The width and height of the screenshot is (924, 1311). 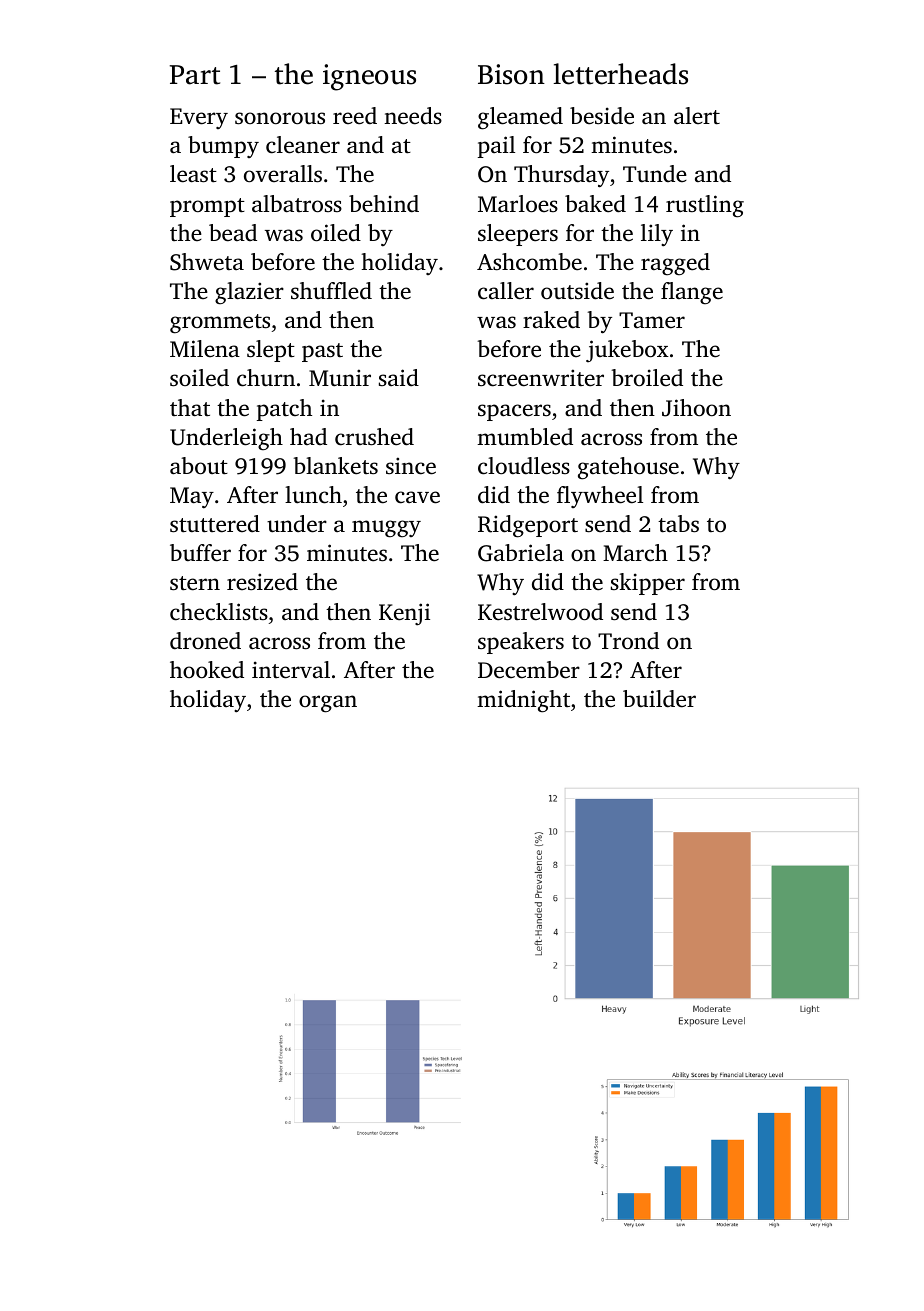 I want to click on bead, so click(x=233, y=233).
